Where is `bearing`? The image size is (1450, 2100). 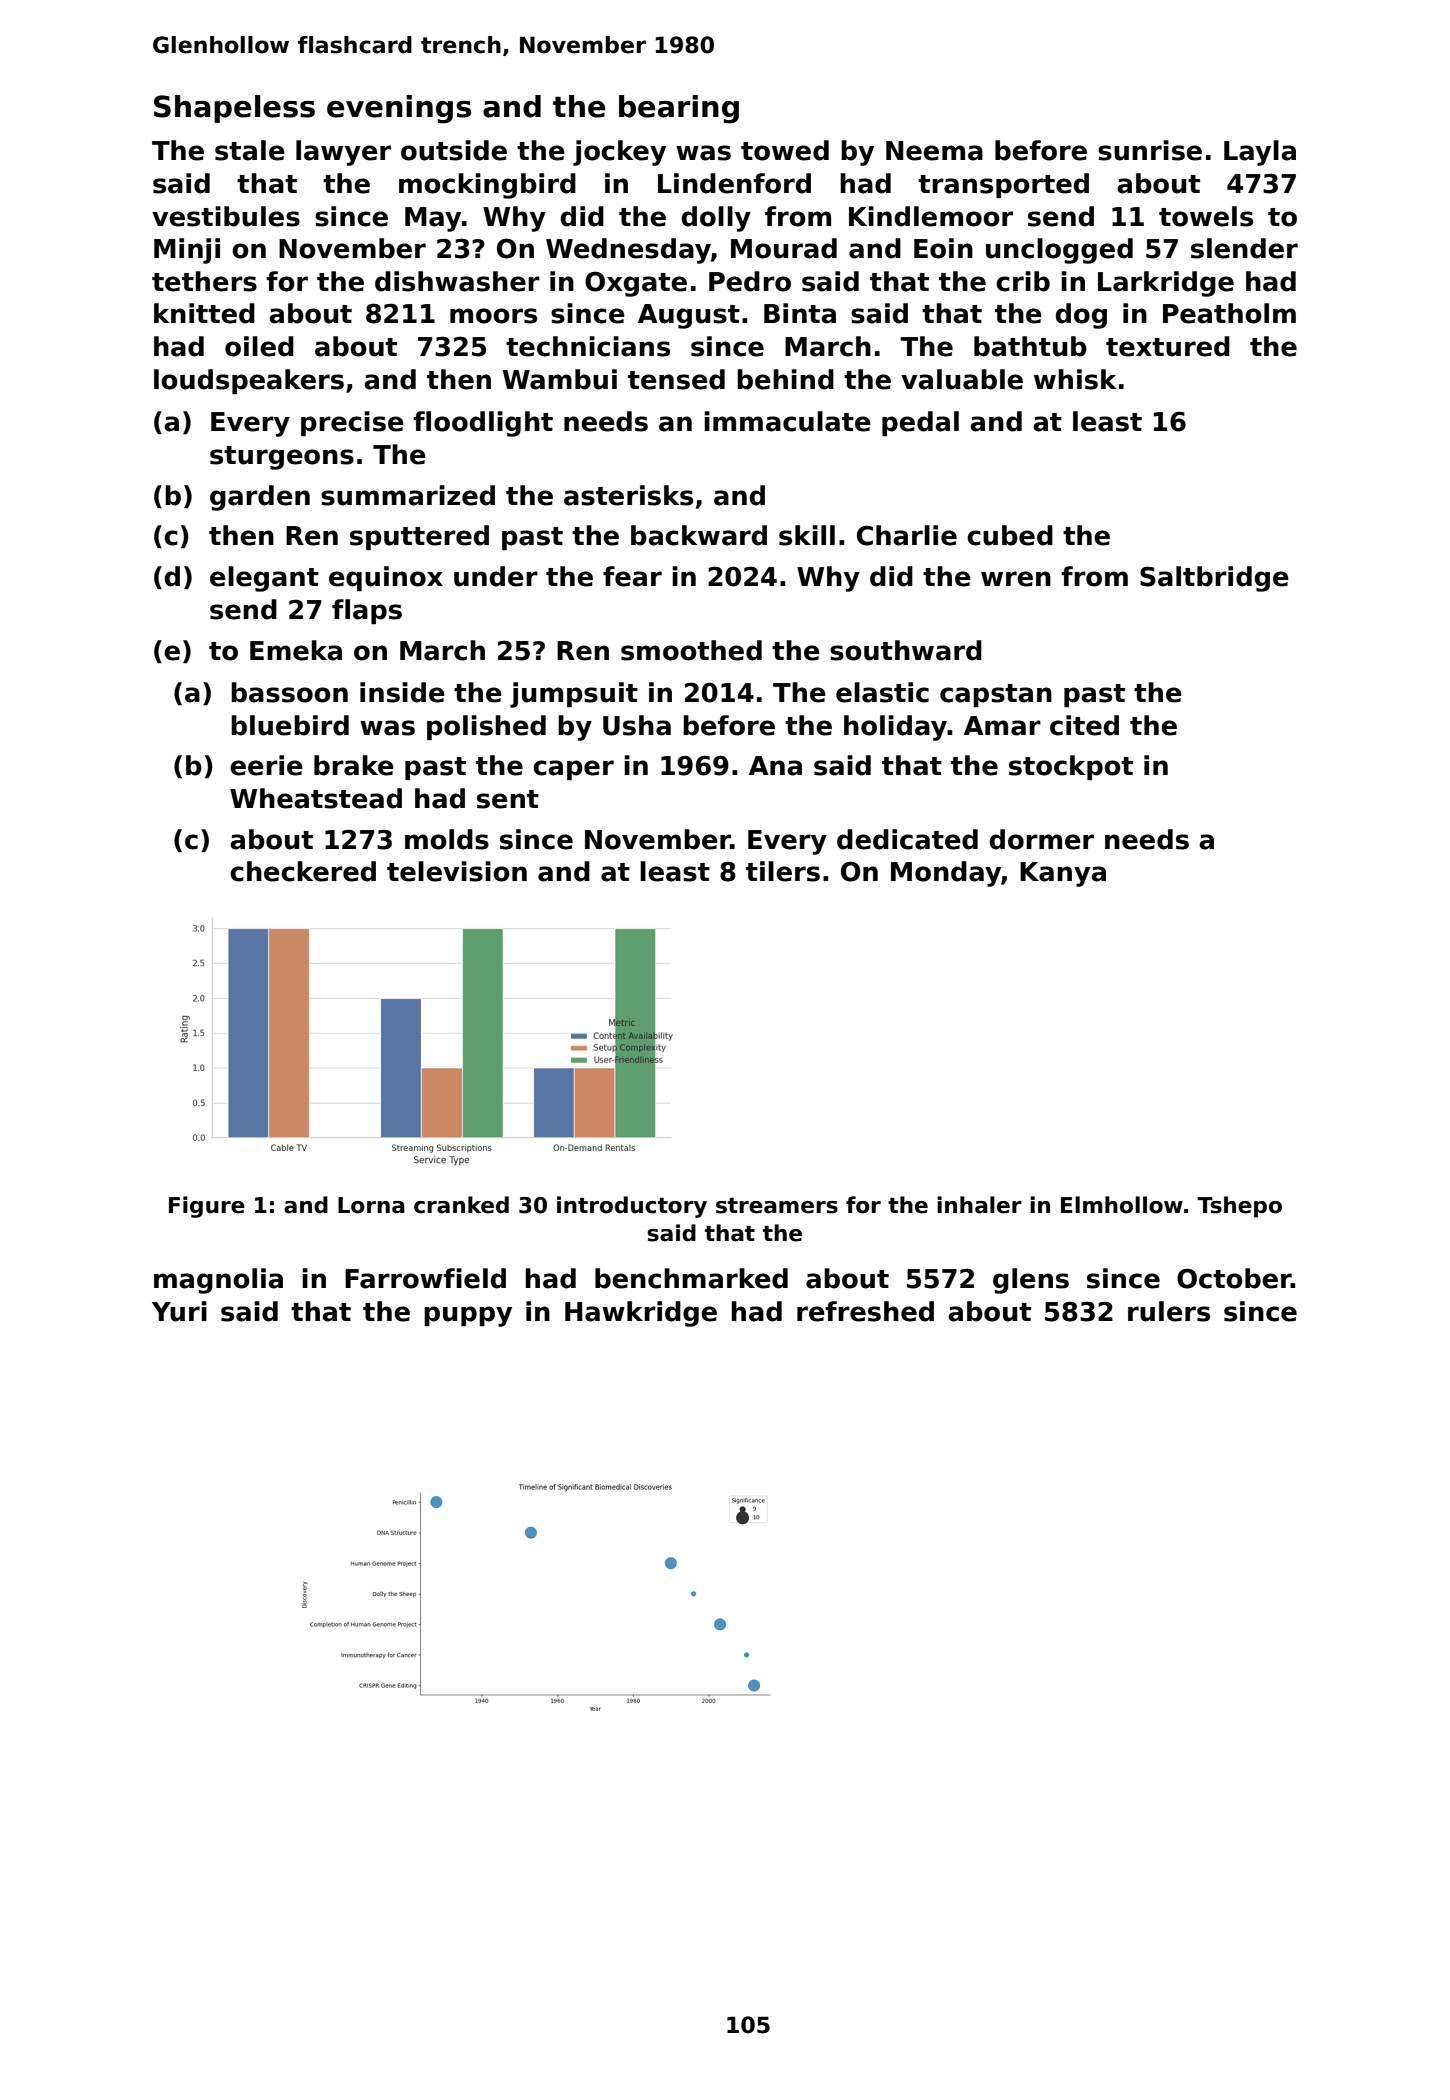 bearing is located at coordinates (679, 109).
